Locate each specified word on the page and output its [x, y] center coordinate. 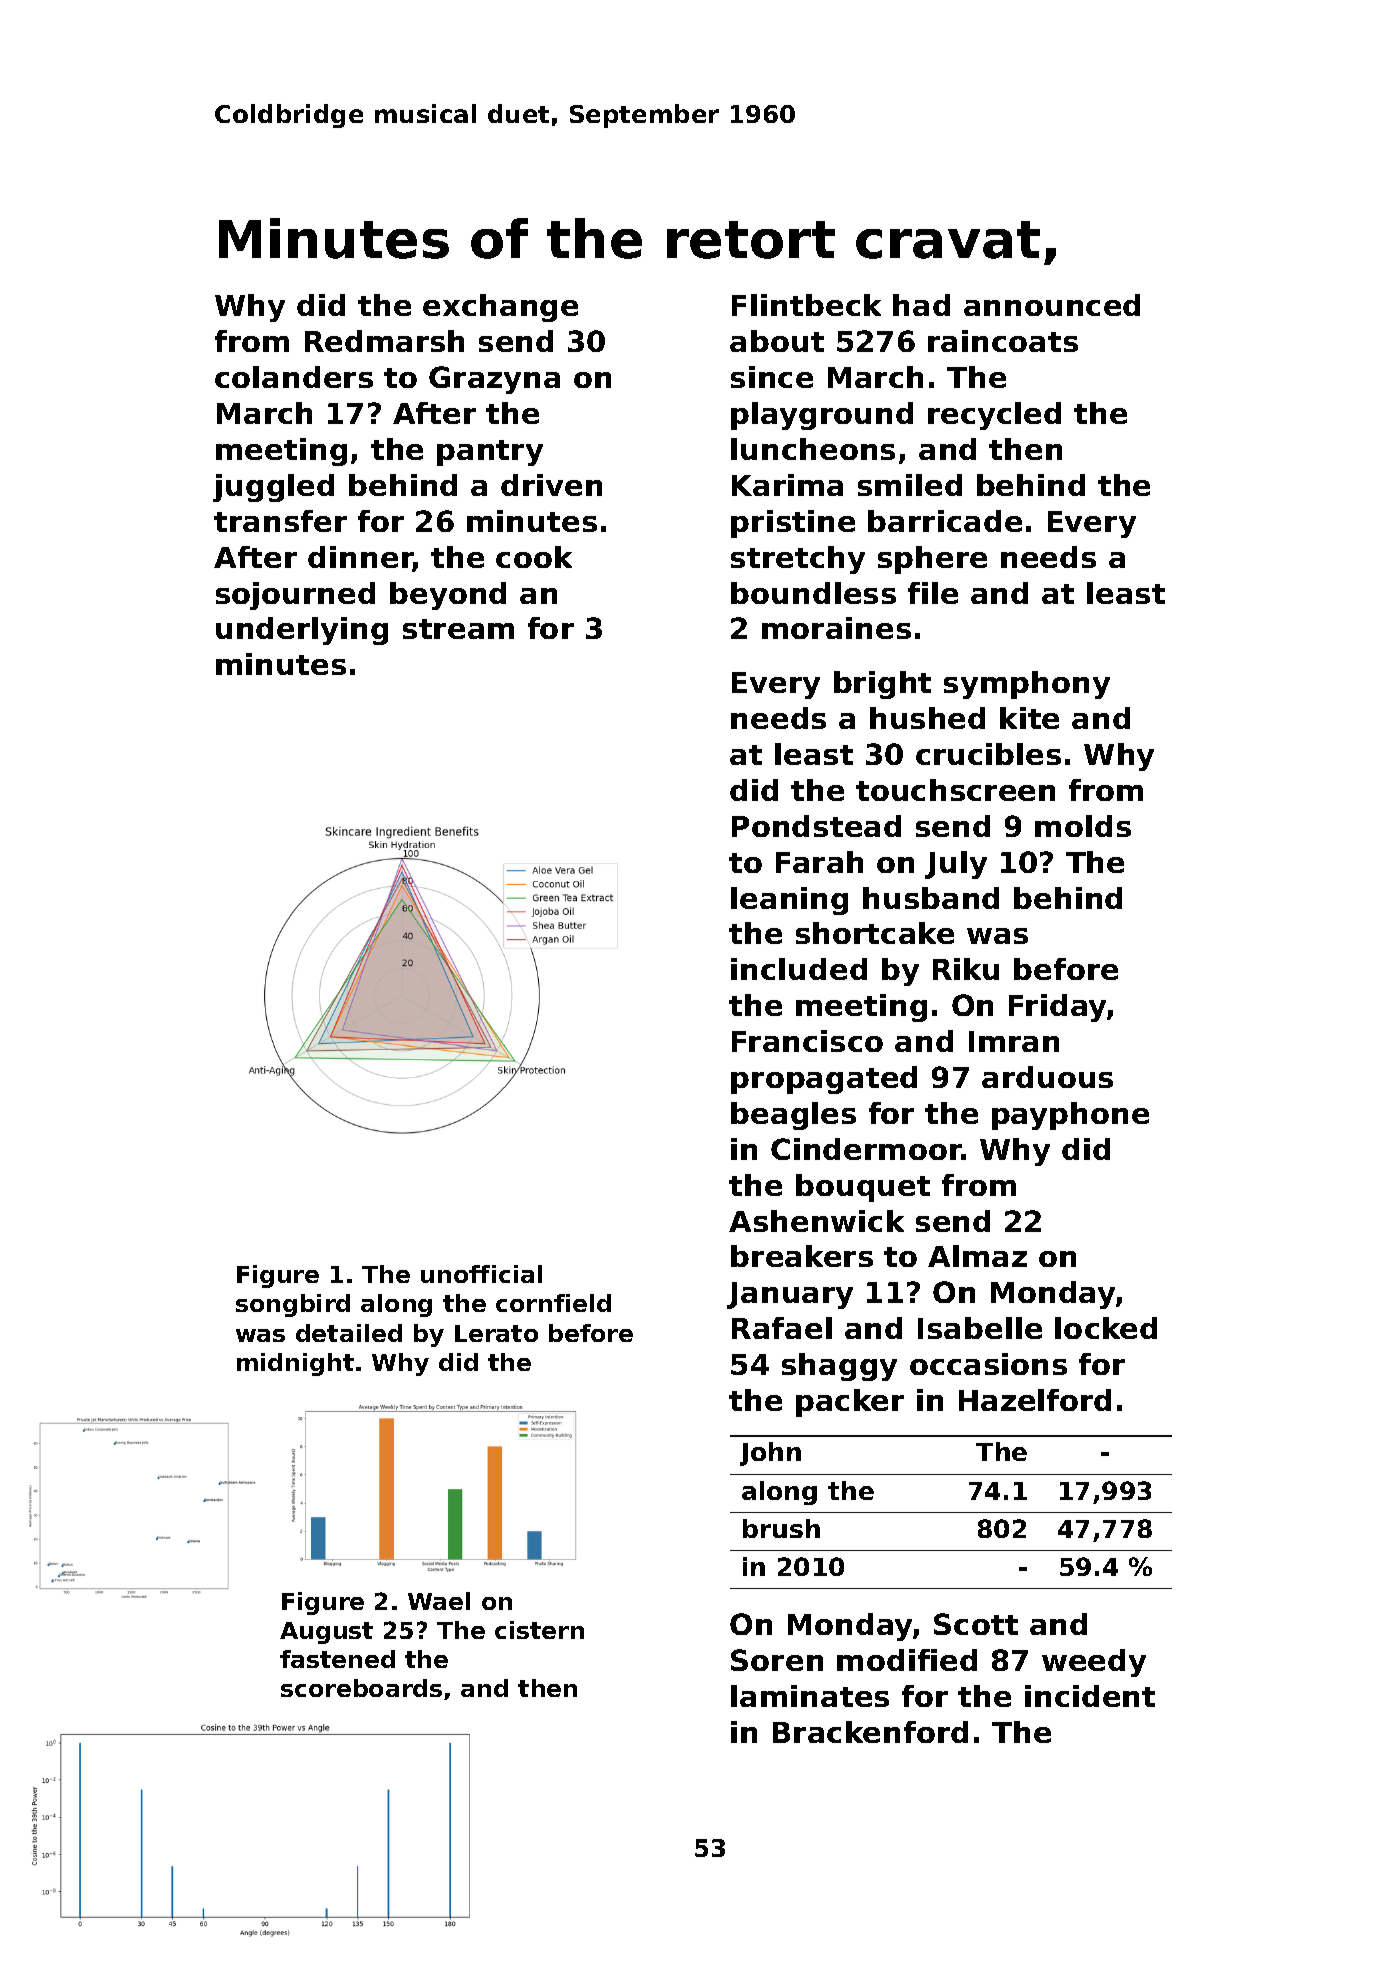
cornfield [553, 1303]
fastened [337, 1659]
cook [534, 557]
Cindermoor [866, 1149]
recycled [994, 416]
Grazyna [494, 380]
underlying [302, 631]
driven [551, 485]
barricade [945, 521]
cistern [539, 1630]
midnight [295, 1364]
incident [1090, 1696]
